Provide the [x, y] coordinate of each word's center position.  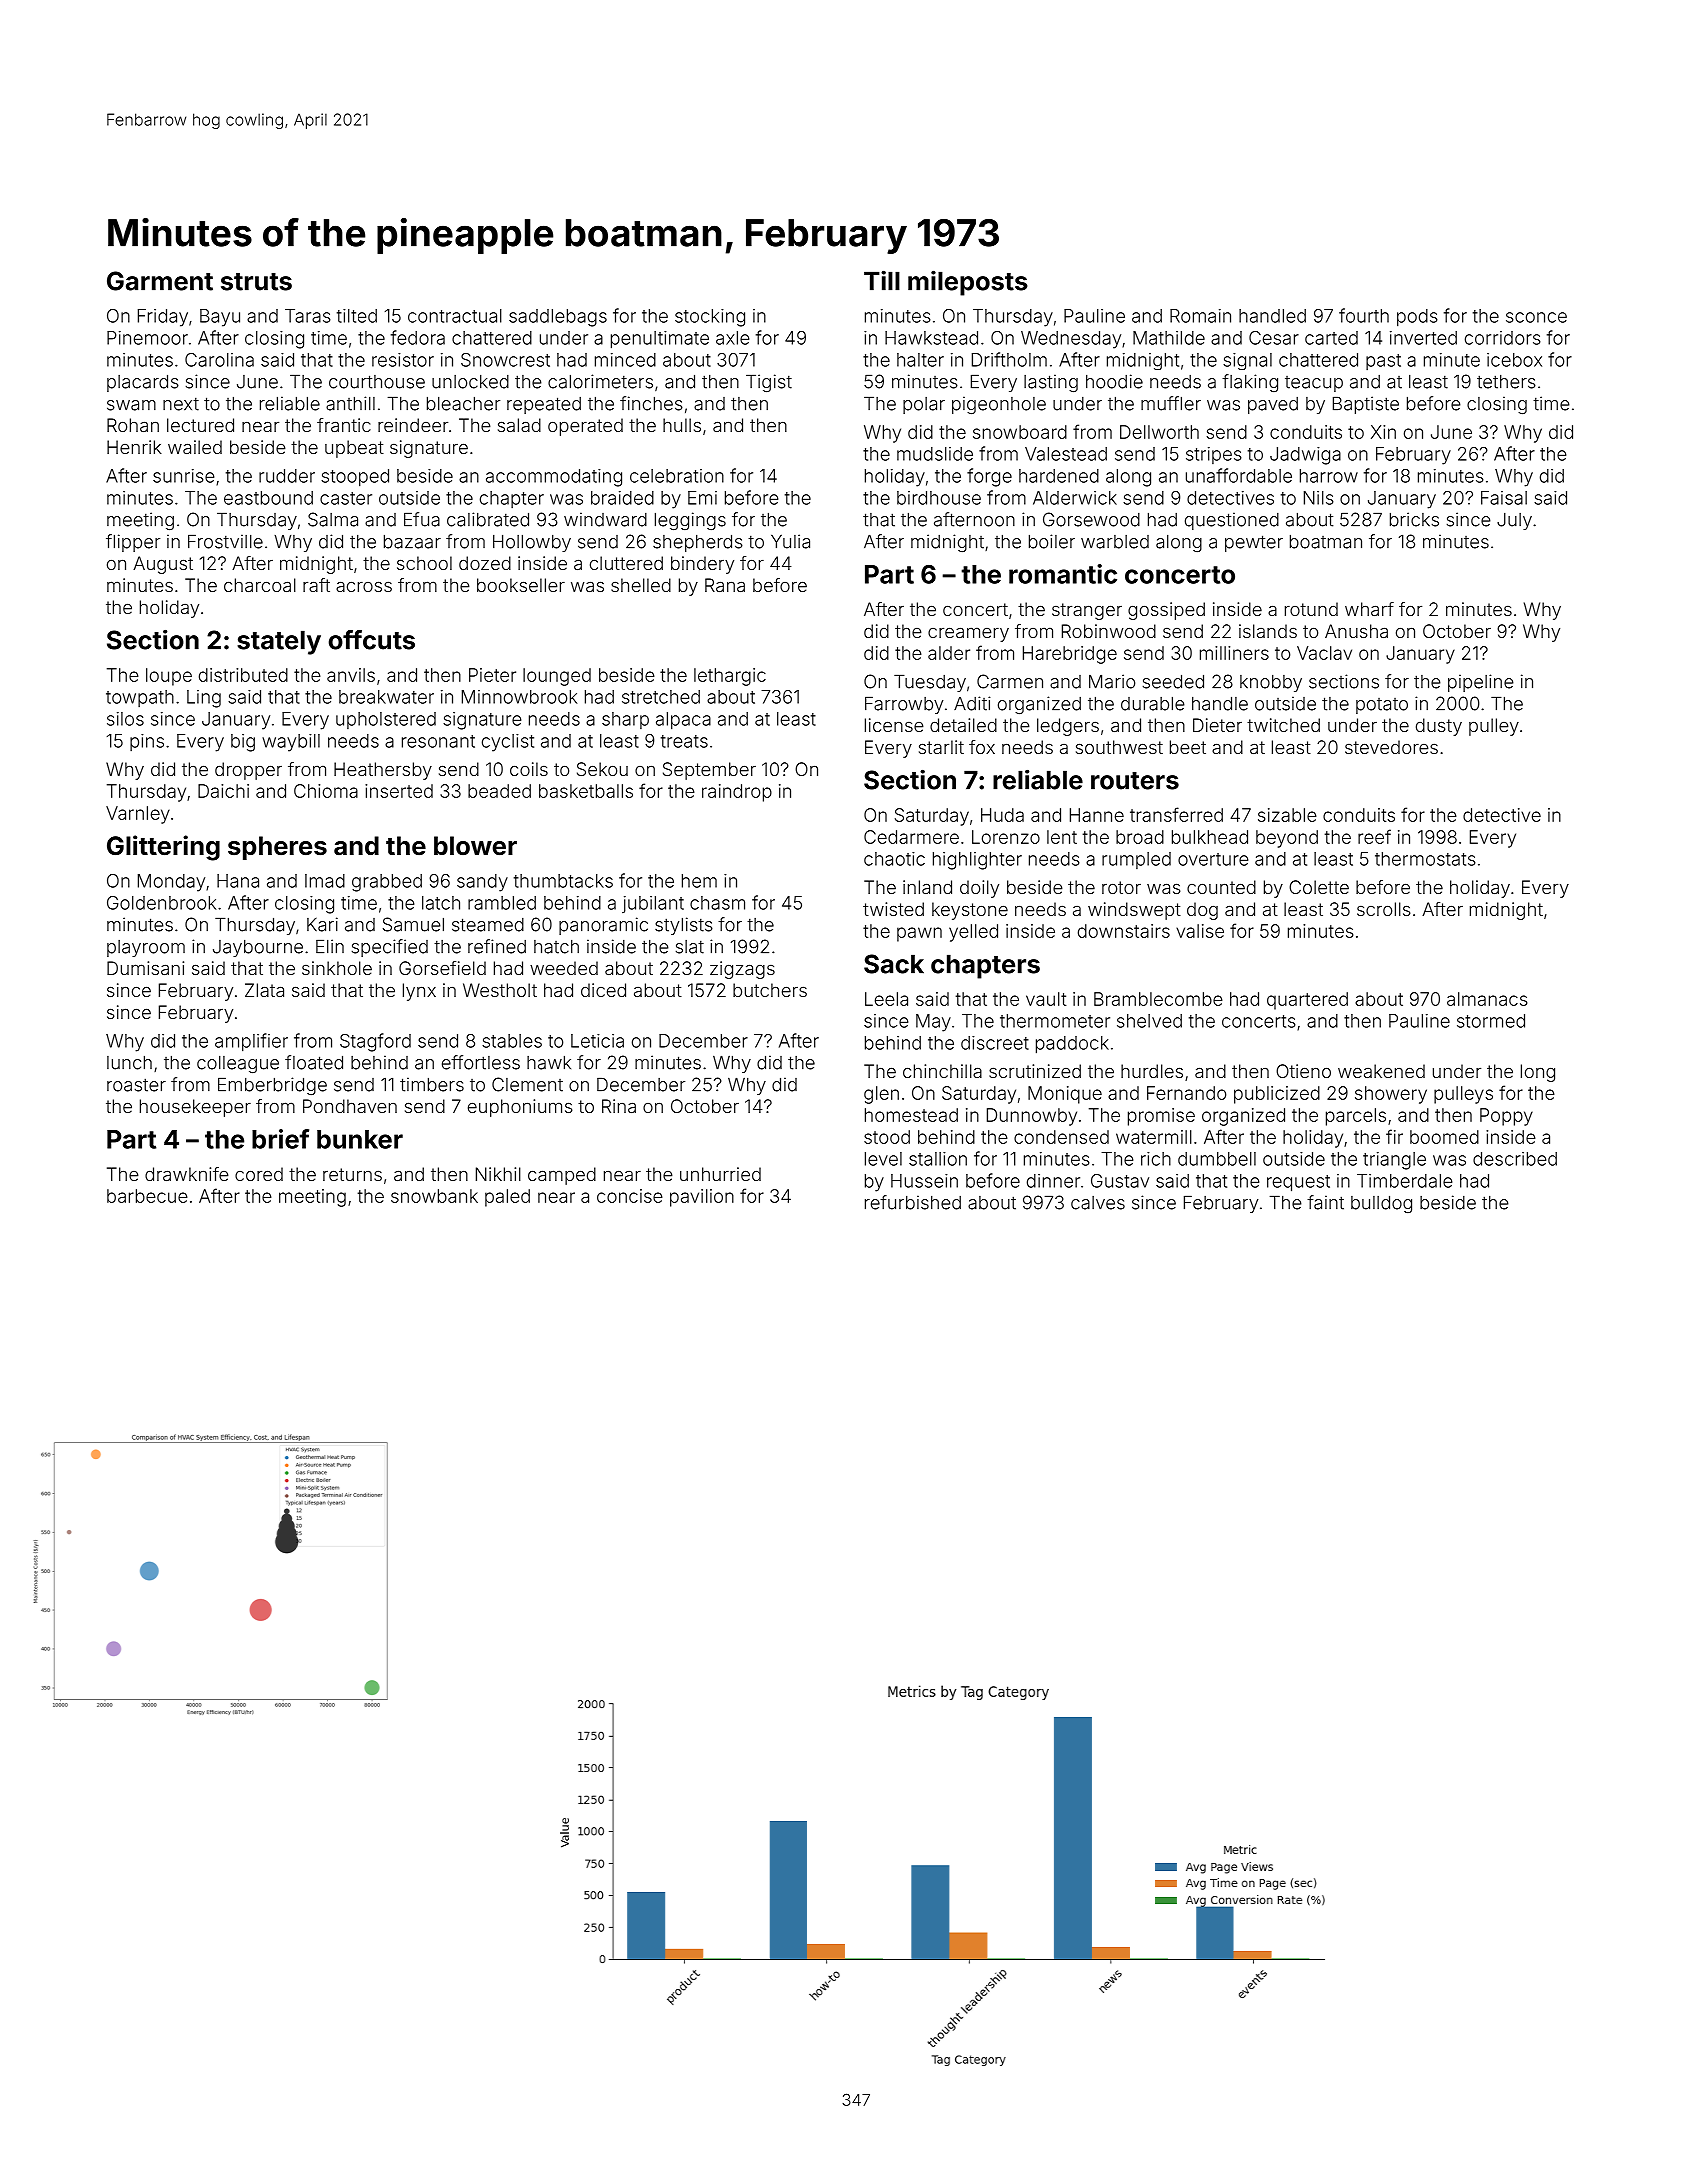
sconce [1536, 317]
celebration [677, 476]
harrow [1329, 476]
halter [920, 360]
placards [143, 383]
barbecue [147, 1196]
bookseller [521, 585]
